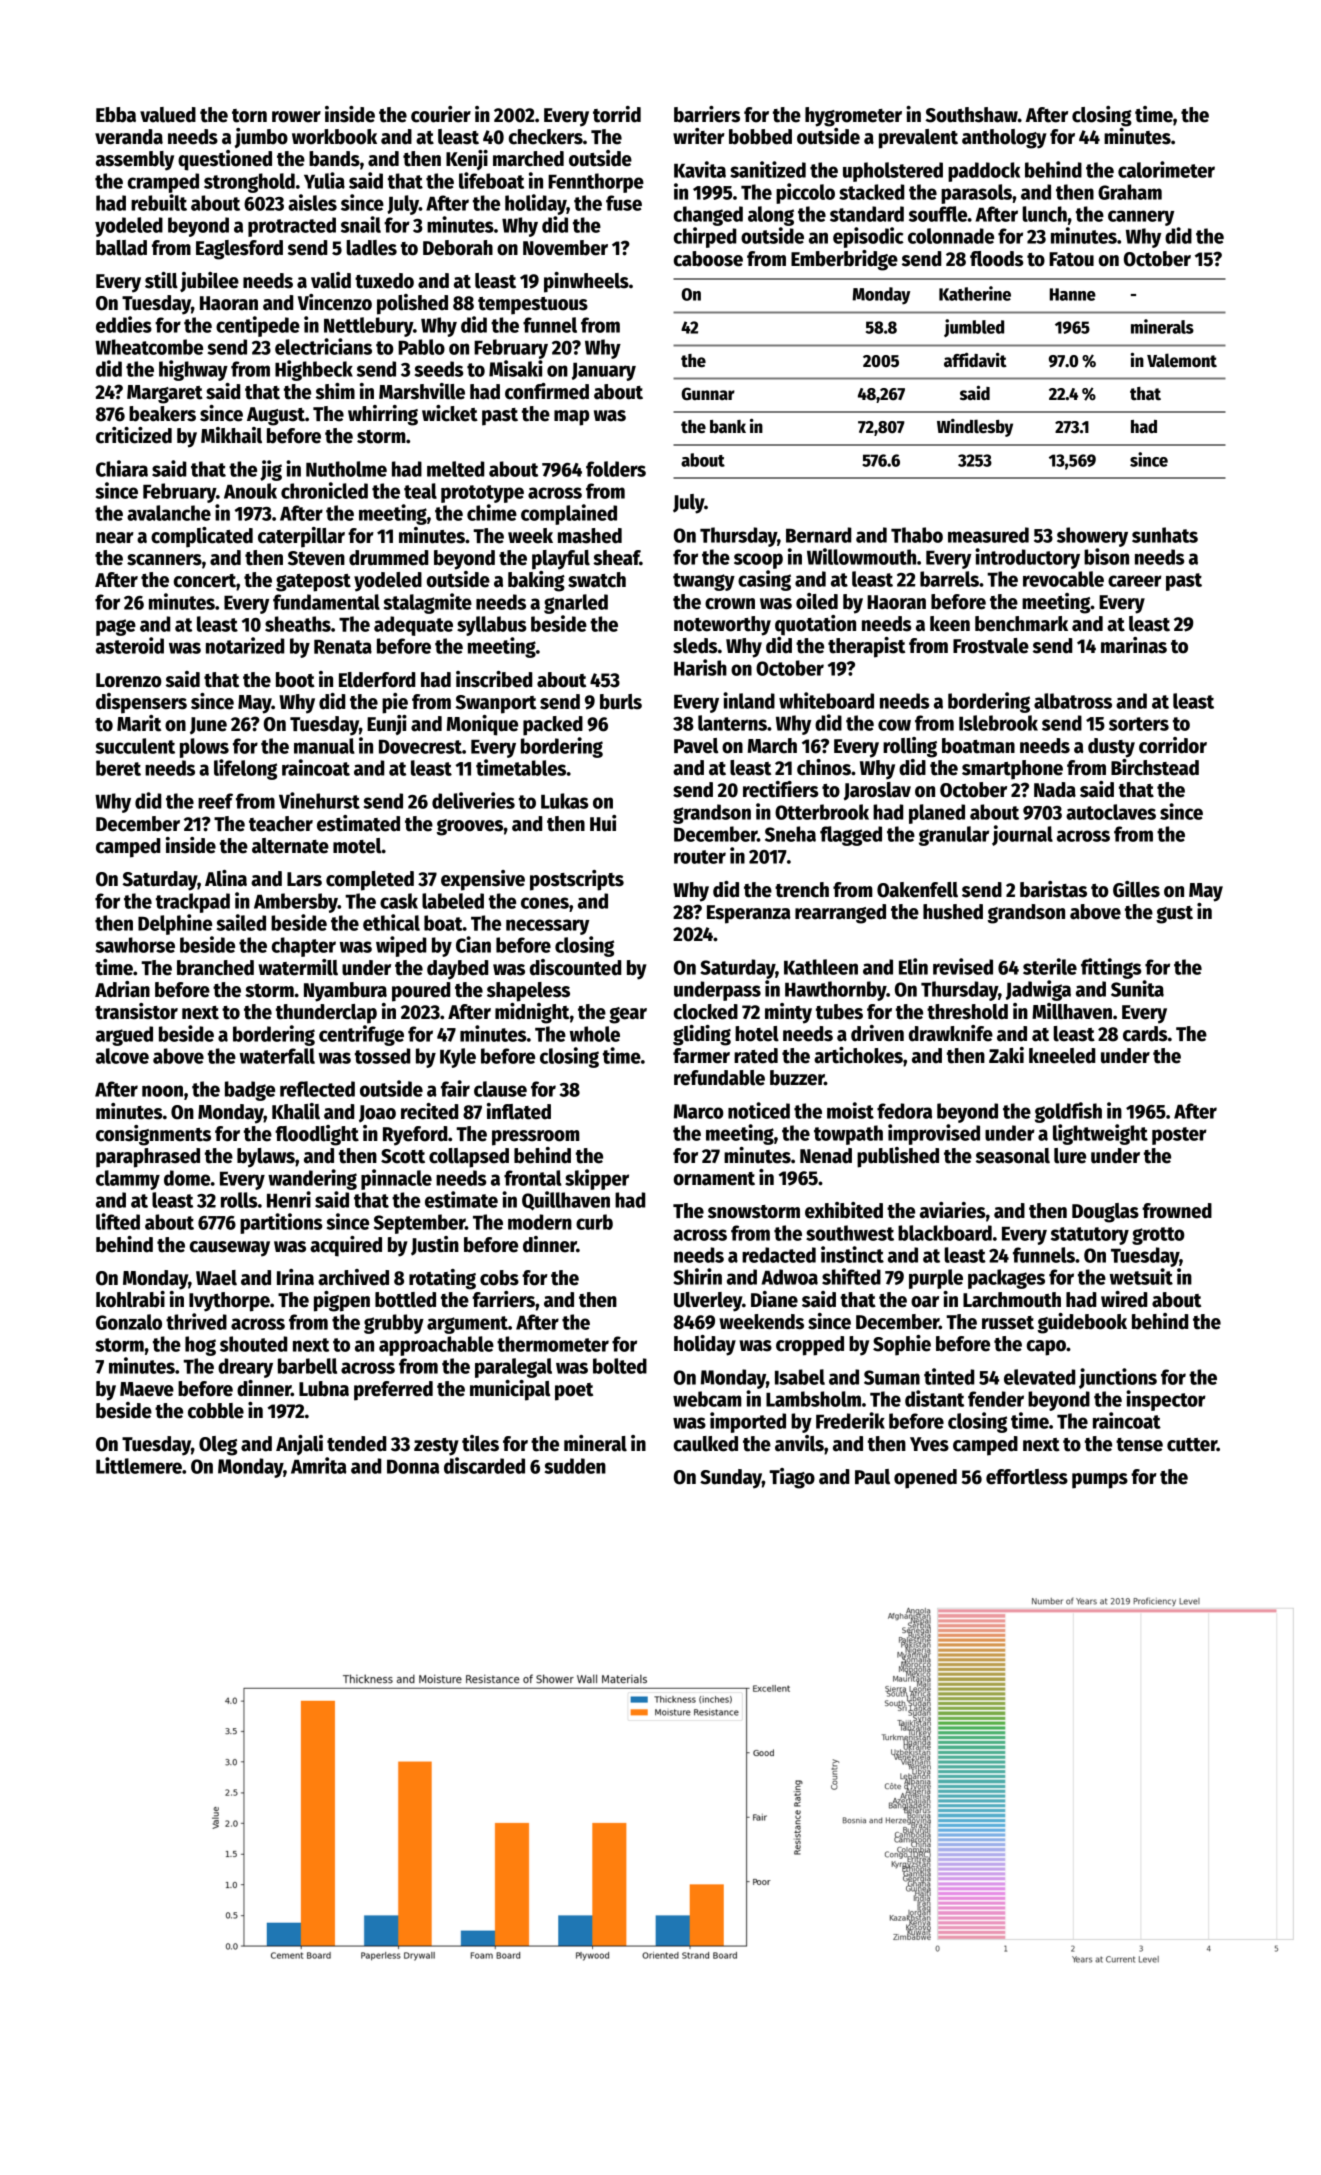  What do you see at coordinates (122, 468) in the page?
I see `Chiara` at bounding box center [122, 468].
